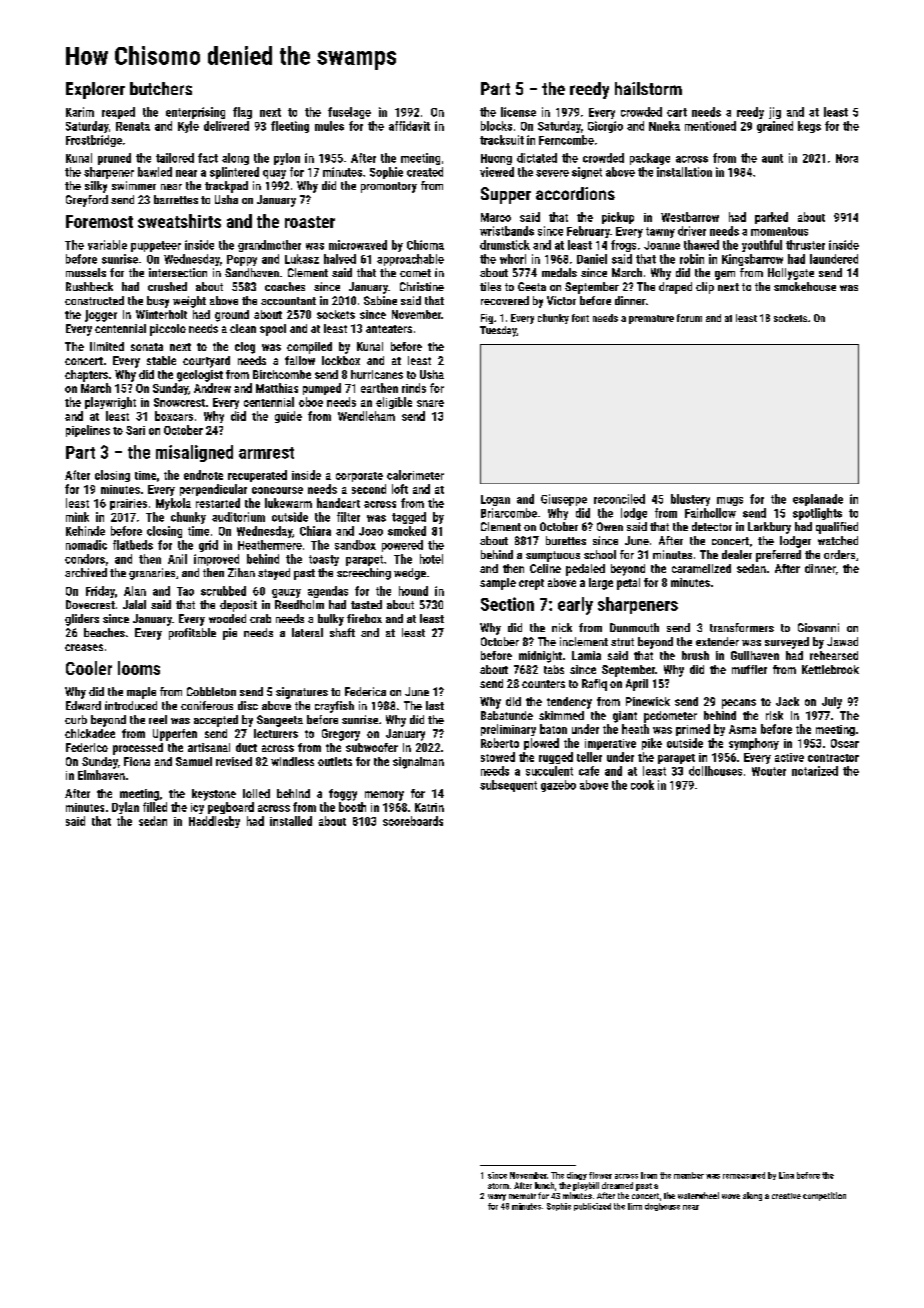 The image size is (924, 1308). Describe the element at coordinates (430, 403) in the screenshot. I see `snare` at that location.
